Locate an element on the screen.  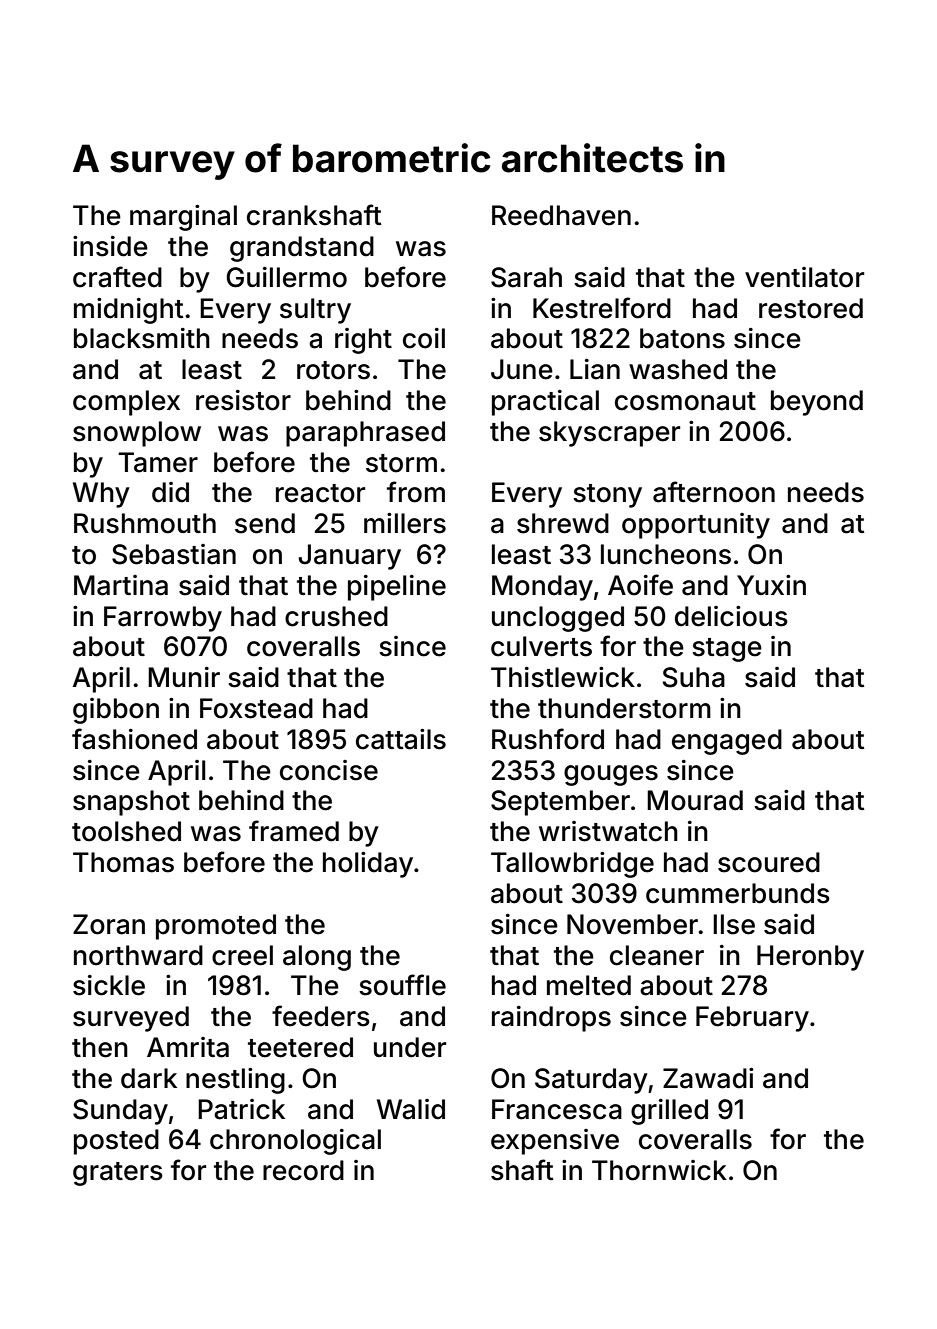
ventilator is located at coordinates (804, 277).
